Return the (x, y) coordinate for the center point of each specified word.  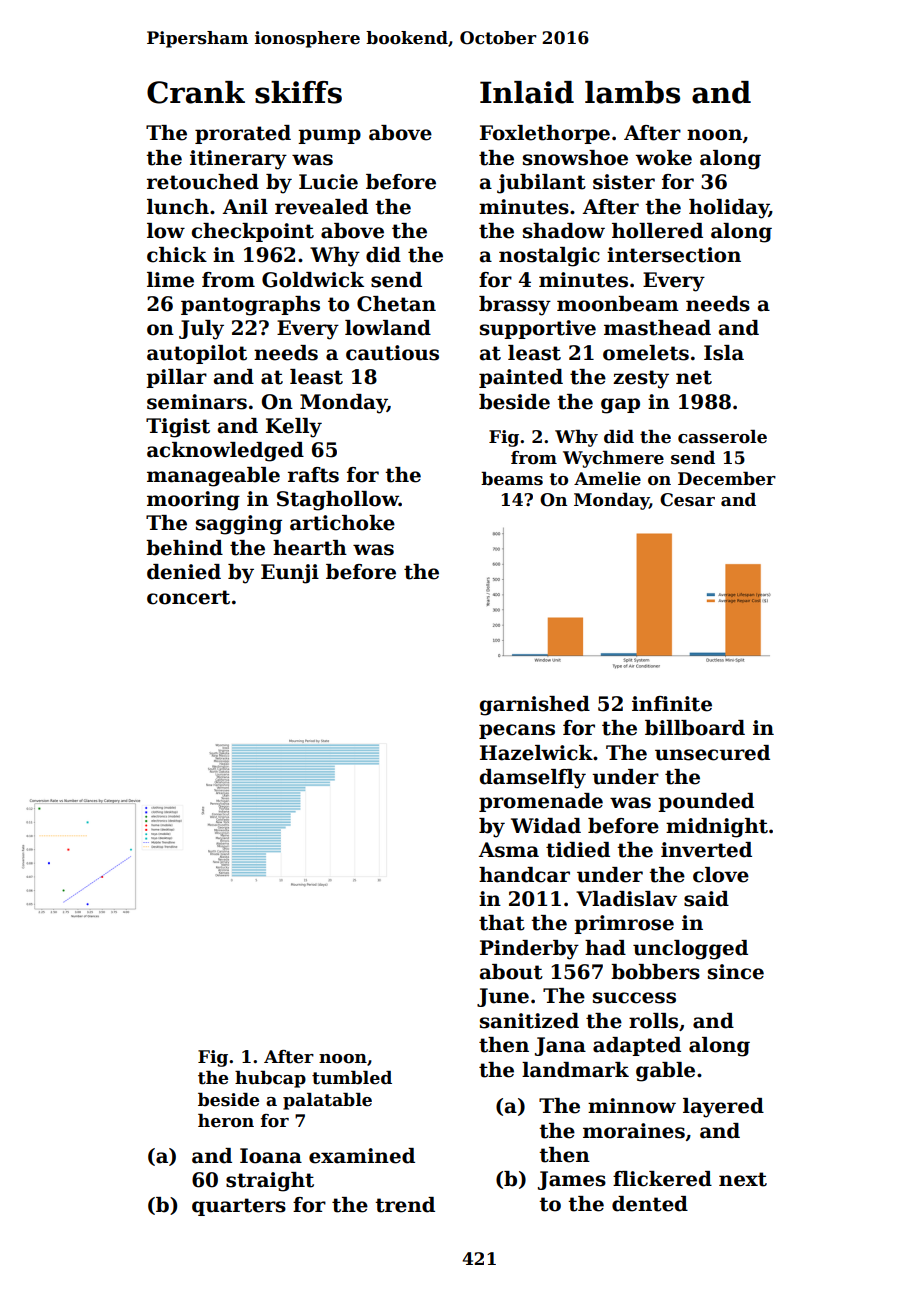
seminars (197, 402)
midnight (717, 828)
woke (663, 158)
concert (188, 597)
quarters (239, 1207)
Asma (509, 850)
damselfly (532, 779)
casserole (722, 437)
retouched (203, 182)
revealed (321, 207)
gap (620, 406)
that (502, 923)
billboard (695, 728)
